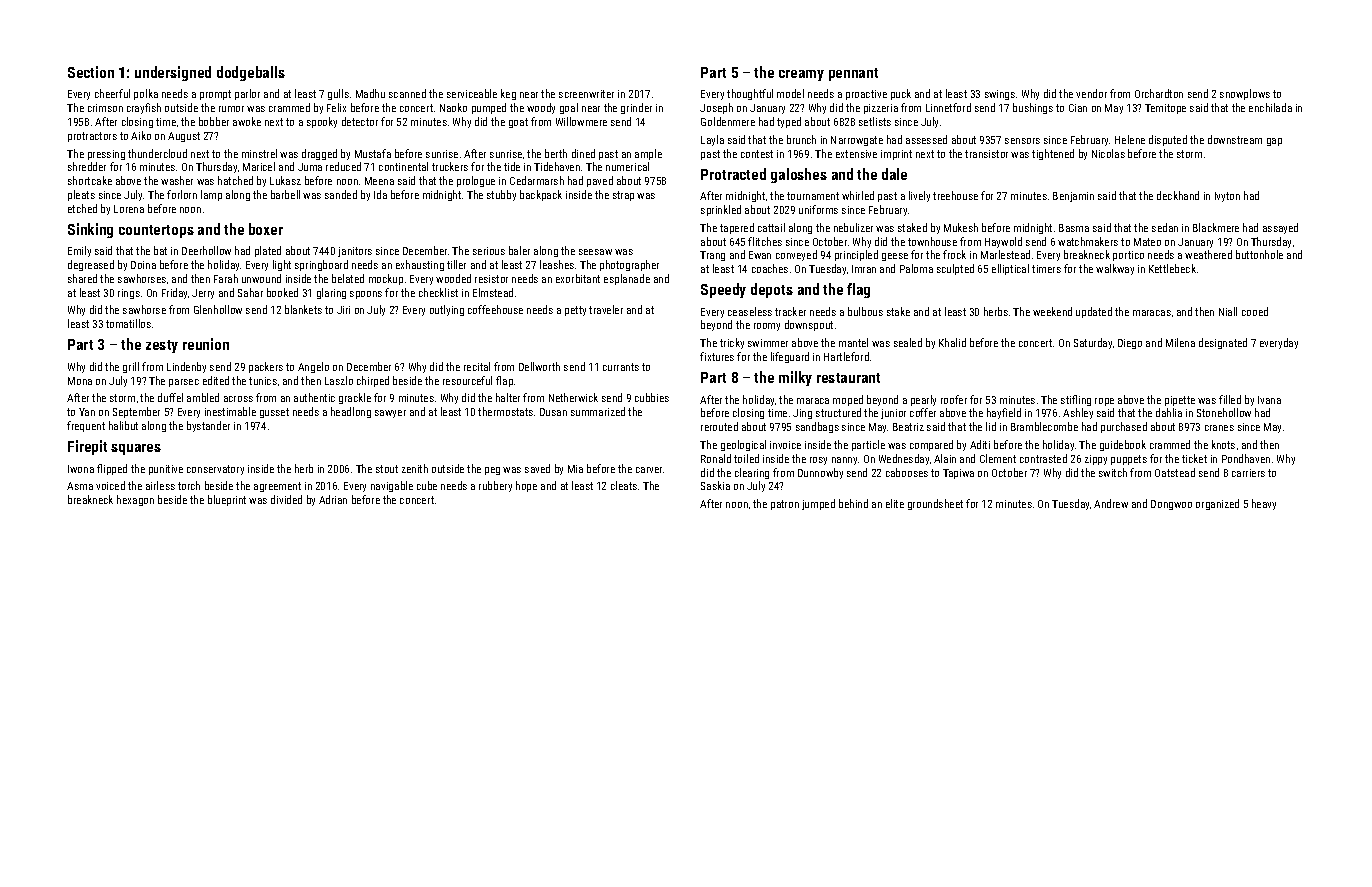 Image resolution: width=1372 pixels, height=887 pixels. Describe the element at coordinates (1259, 254) in the screenshot. I see `buttonhole` at that location.
